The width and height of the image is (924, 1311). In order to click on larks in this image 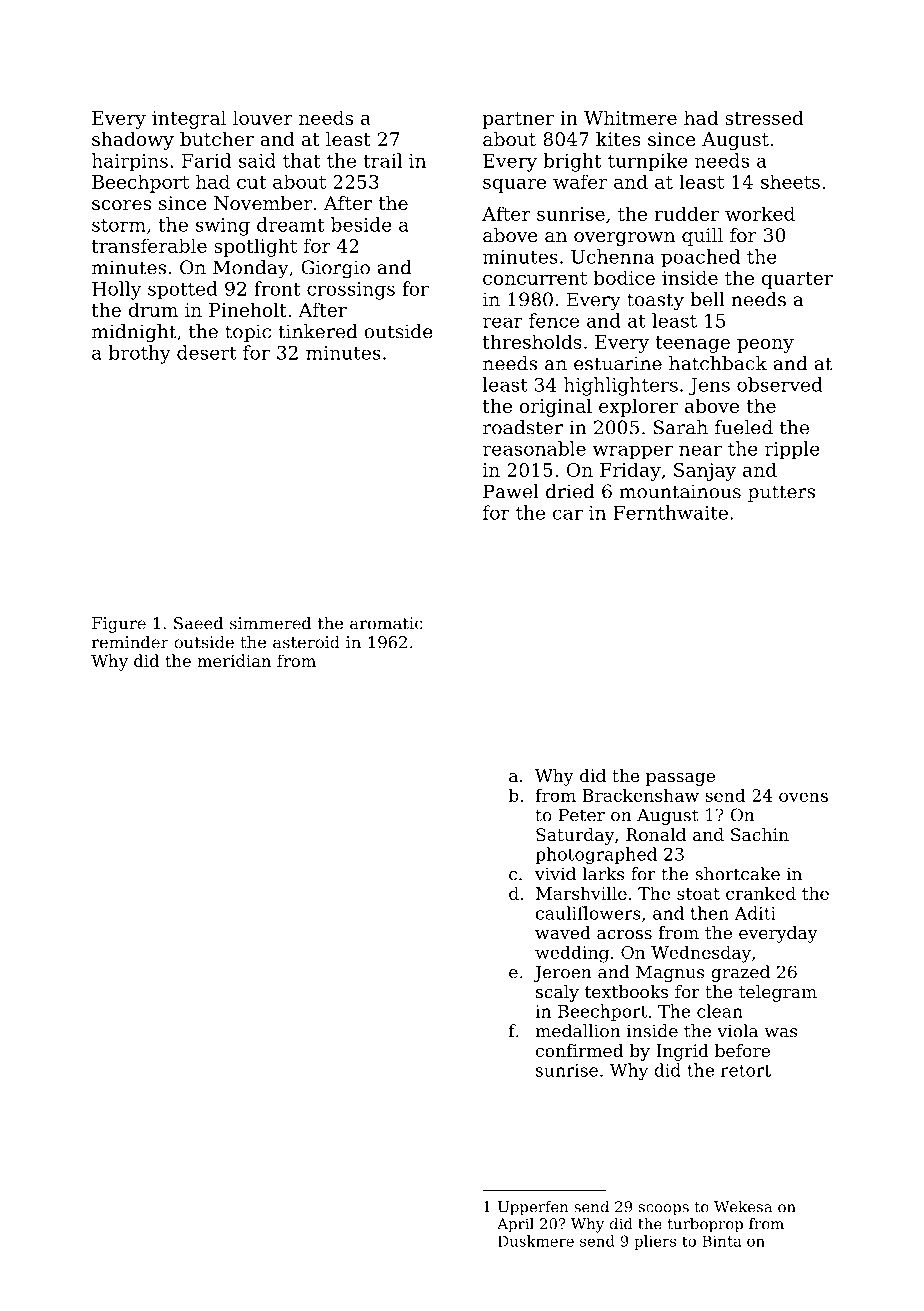, I will do `click(603, 874)`.
